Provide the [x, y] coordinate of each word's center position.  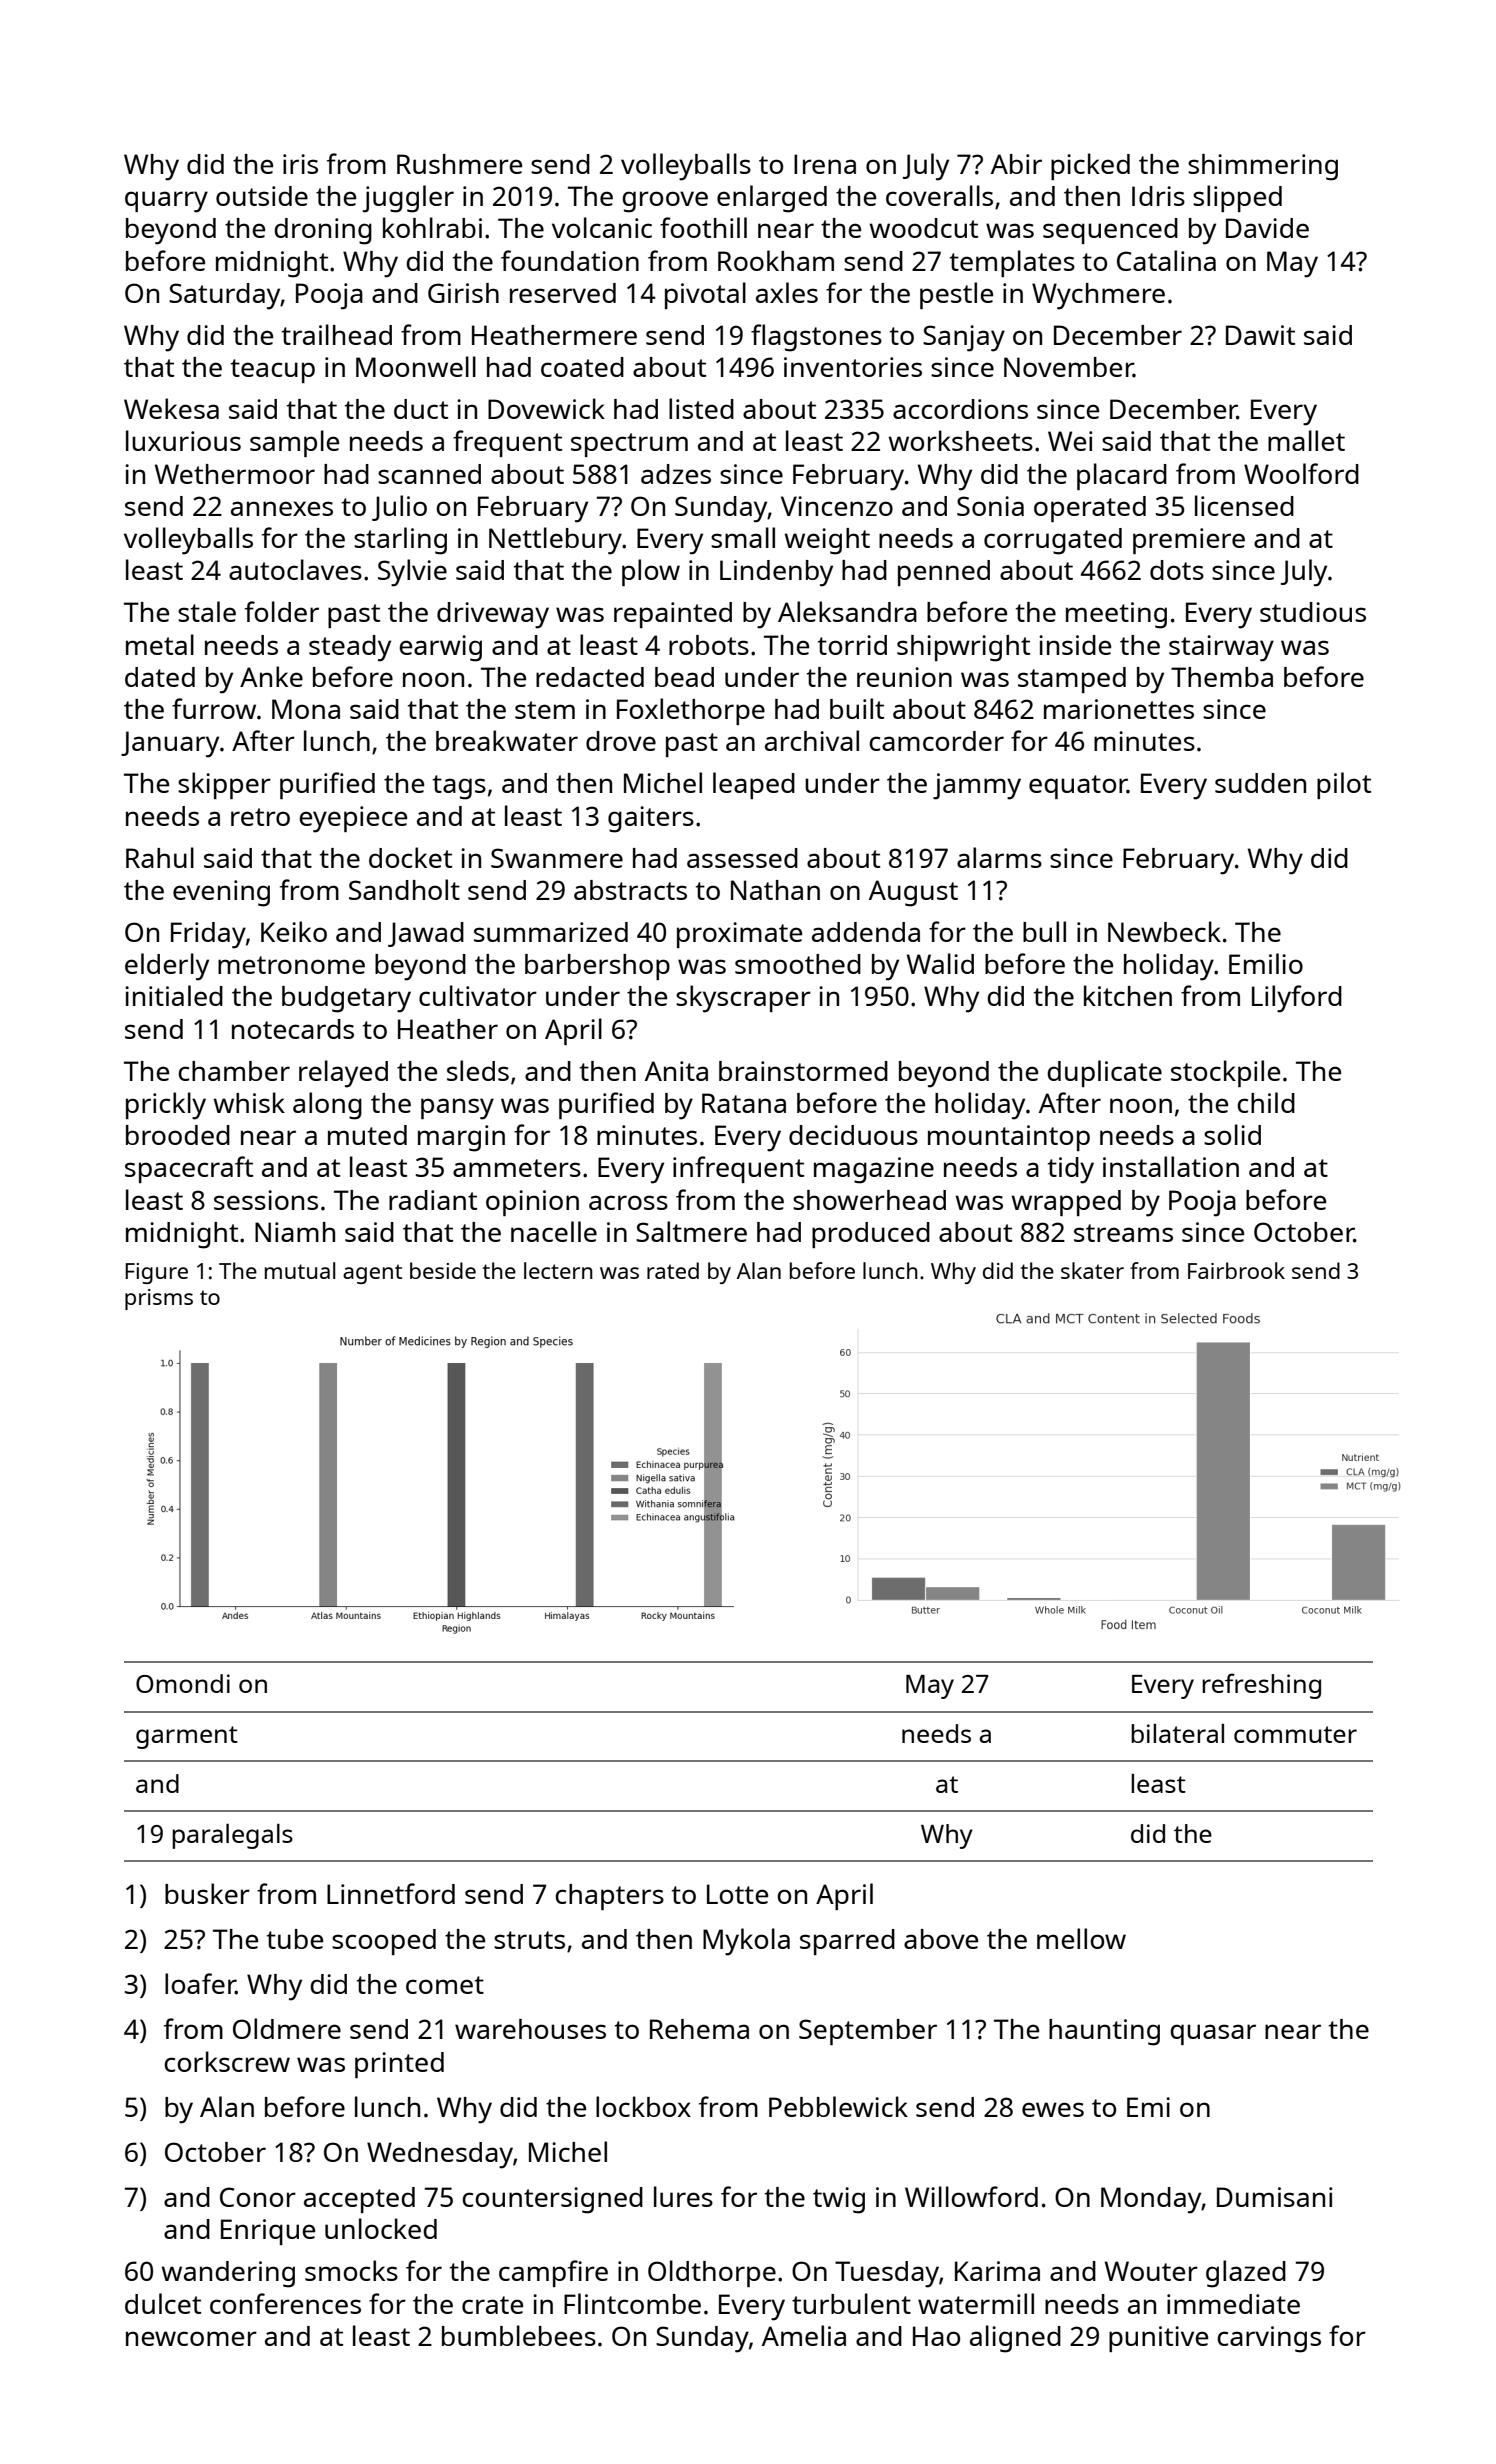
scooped [384, 1942]
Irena [825, 164]
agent [372, 1274]
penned [944, 573]
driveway [493, 615]
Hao [936, 2336]
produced [871, 1235]
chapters [609, 1897]
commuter [1295, 1734]
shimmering [1263, 167]
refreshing [1261, 1686]
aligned [1015, 2339]
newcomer [191, 2338]
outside [262, 196]
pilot [1344, 785]
